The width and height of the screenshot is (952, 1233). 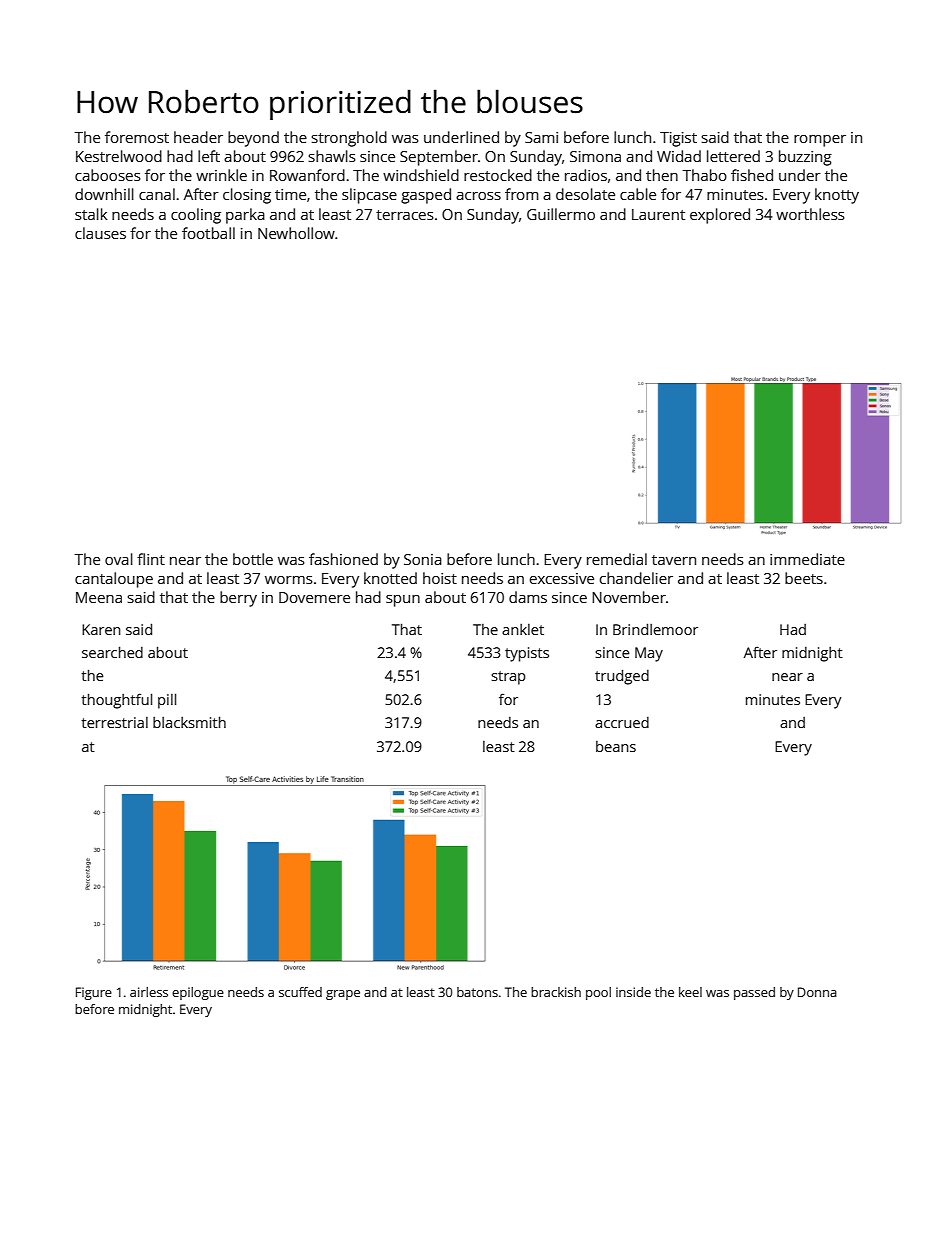 I want to click on cabooses, so click(x=108, y=175).
